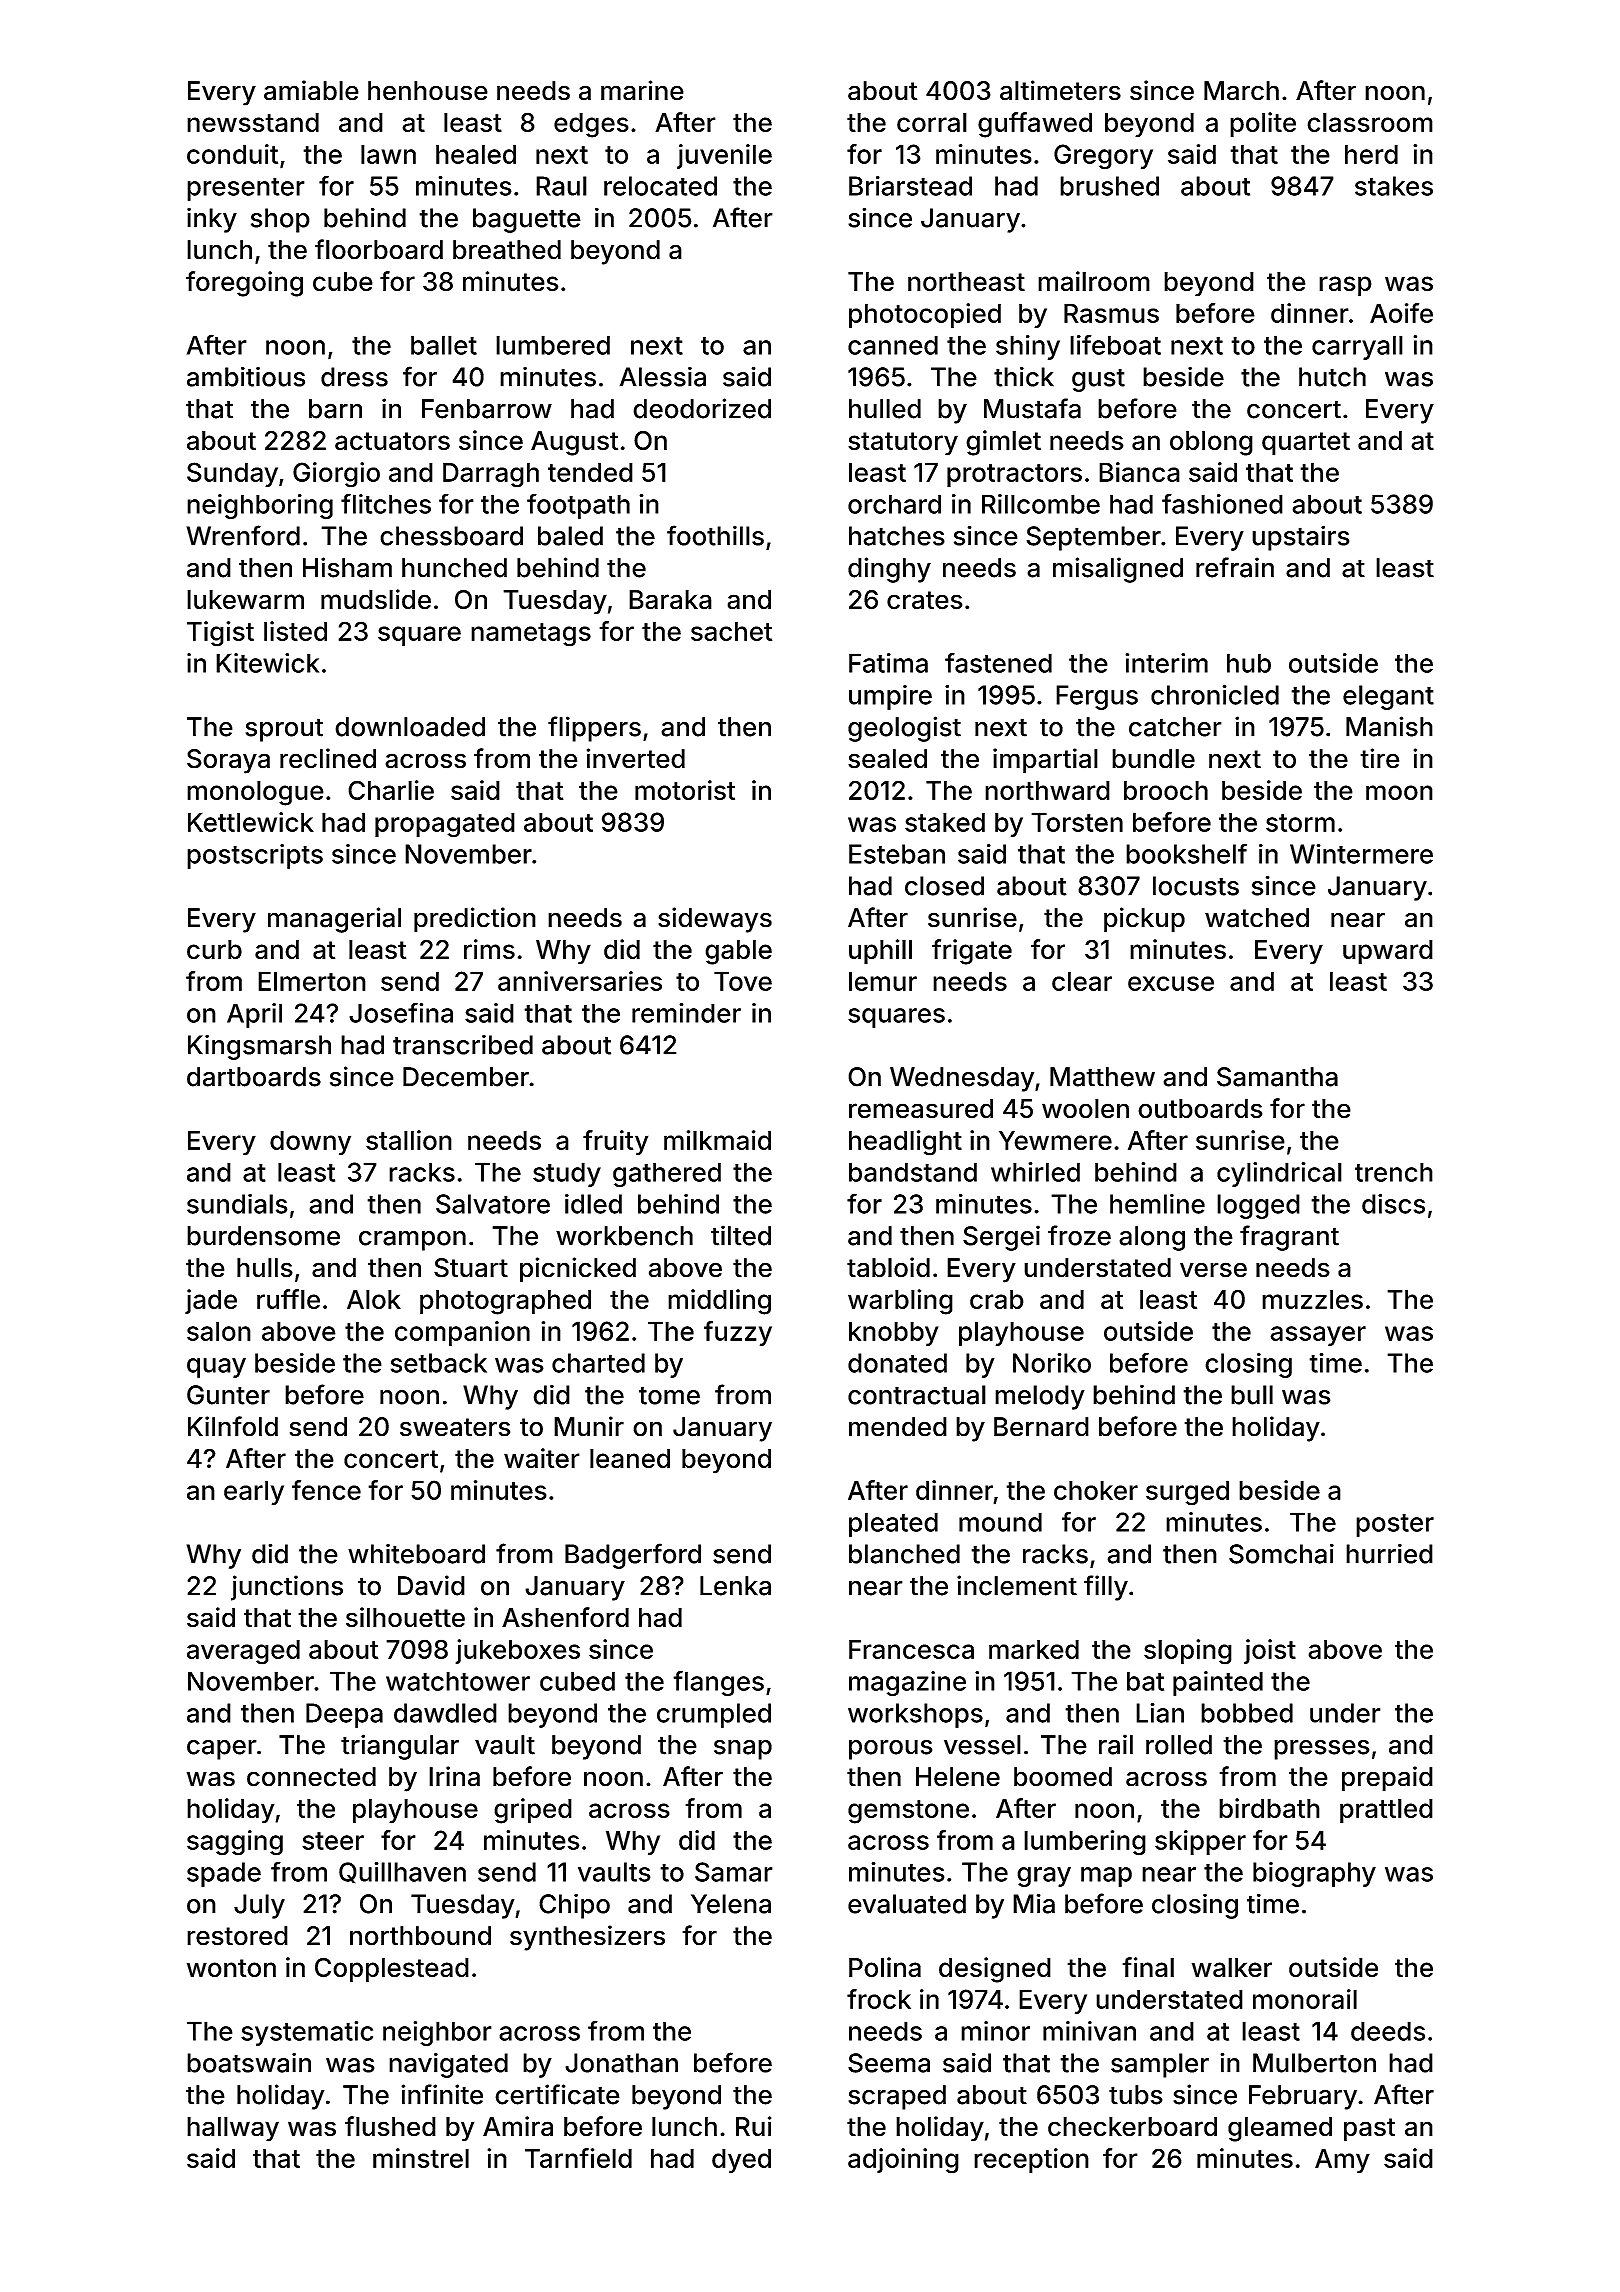  I want to click on canned, so click(893, 345).
